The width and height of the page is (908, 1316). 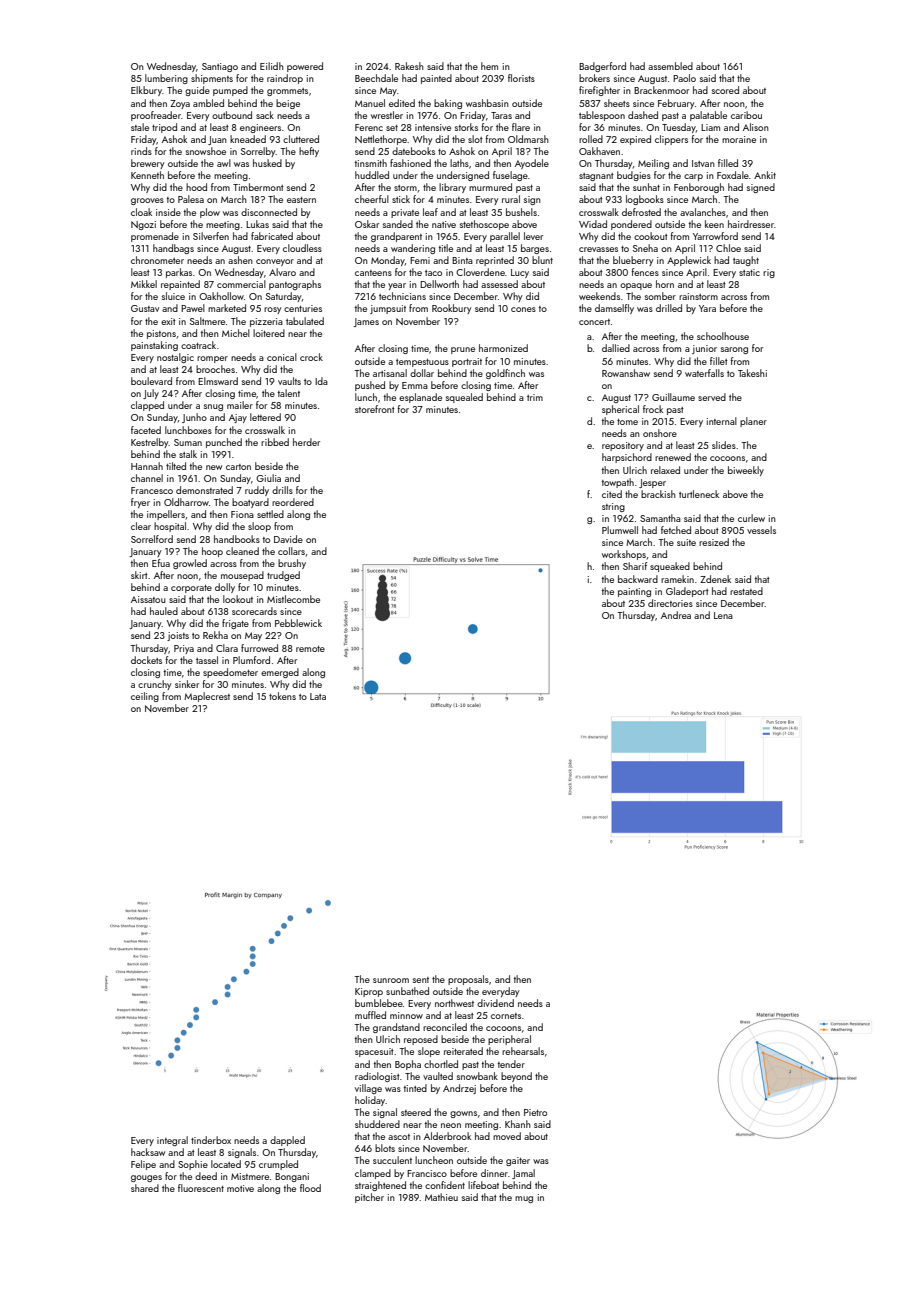 I want to click on dappled, so click(x=287, y=1141).
